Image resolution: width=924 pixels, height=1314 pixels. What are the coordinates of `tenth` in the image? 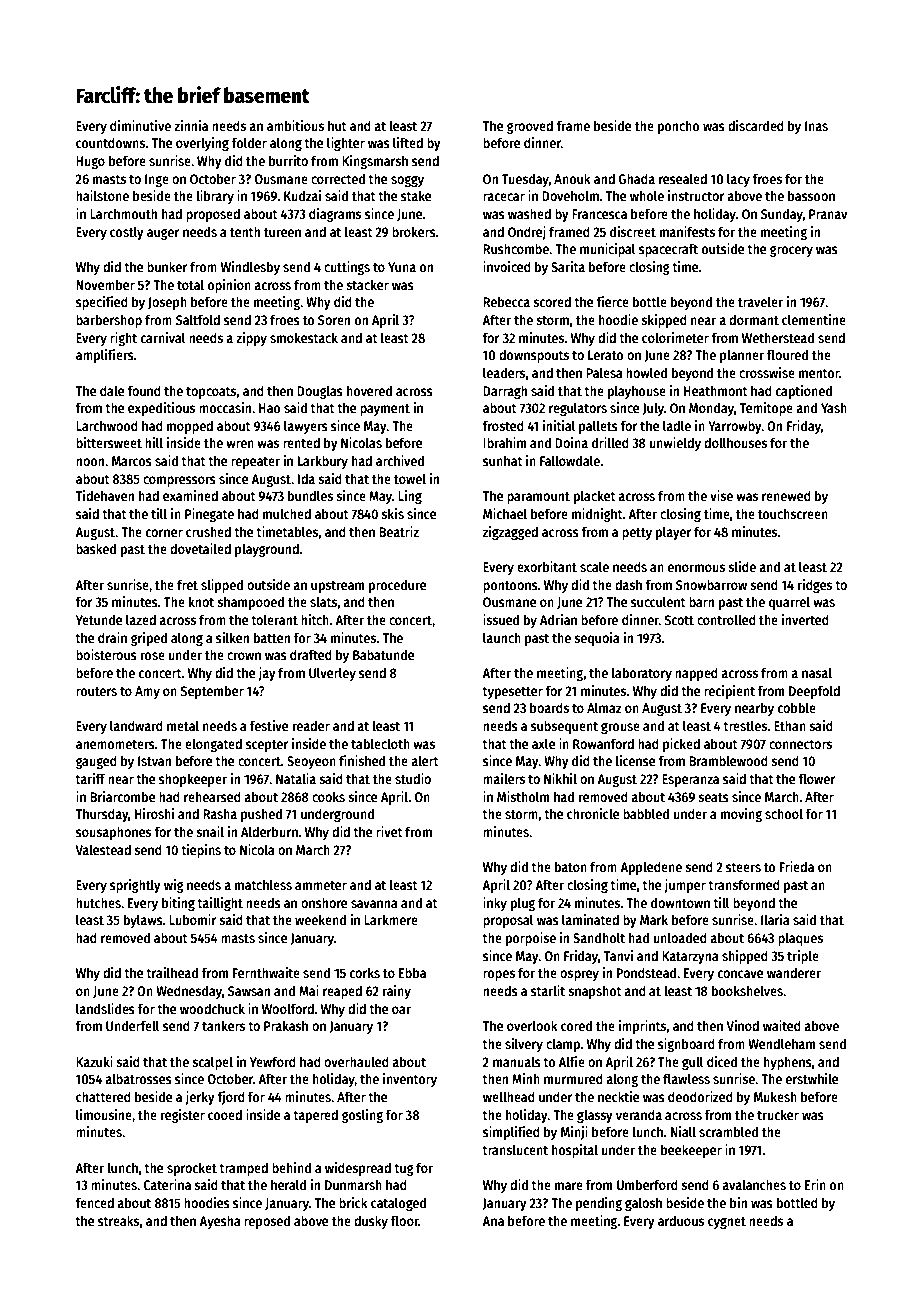 It's located at (245, 231).
